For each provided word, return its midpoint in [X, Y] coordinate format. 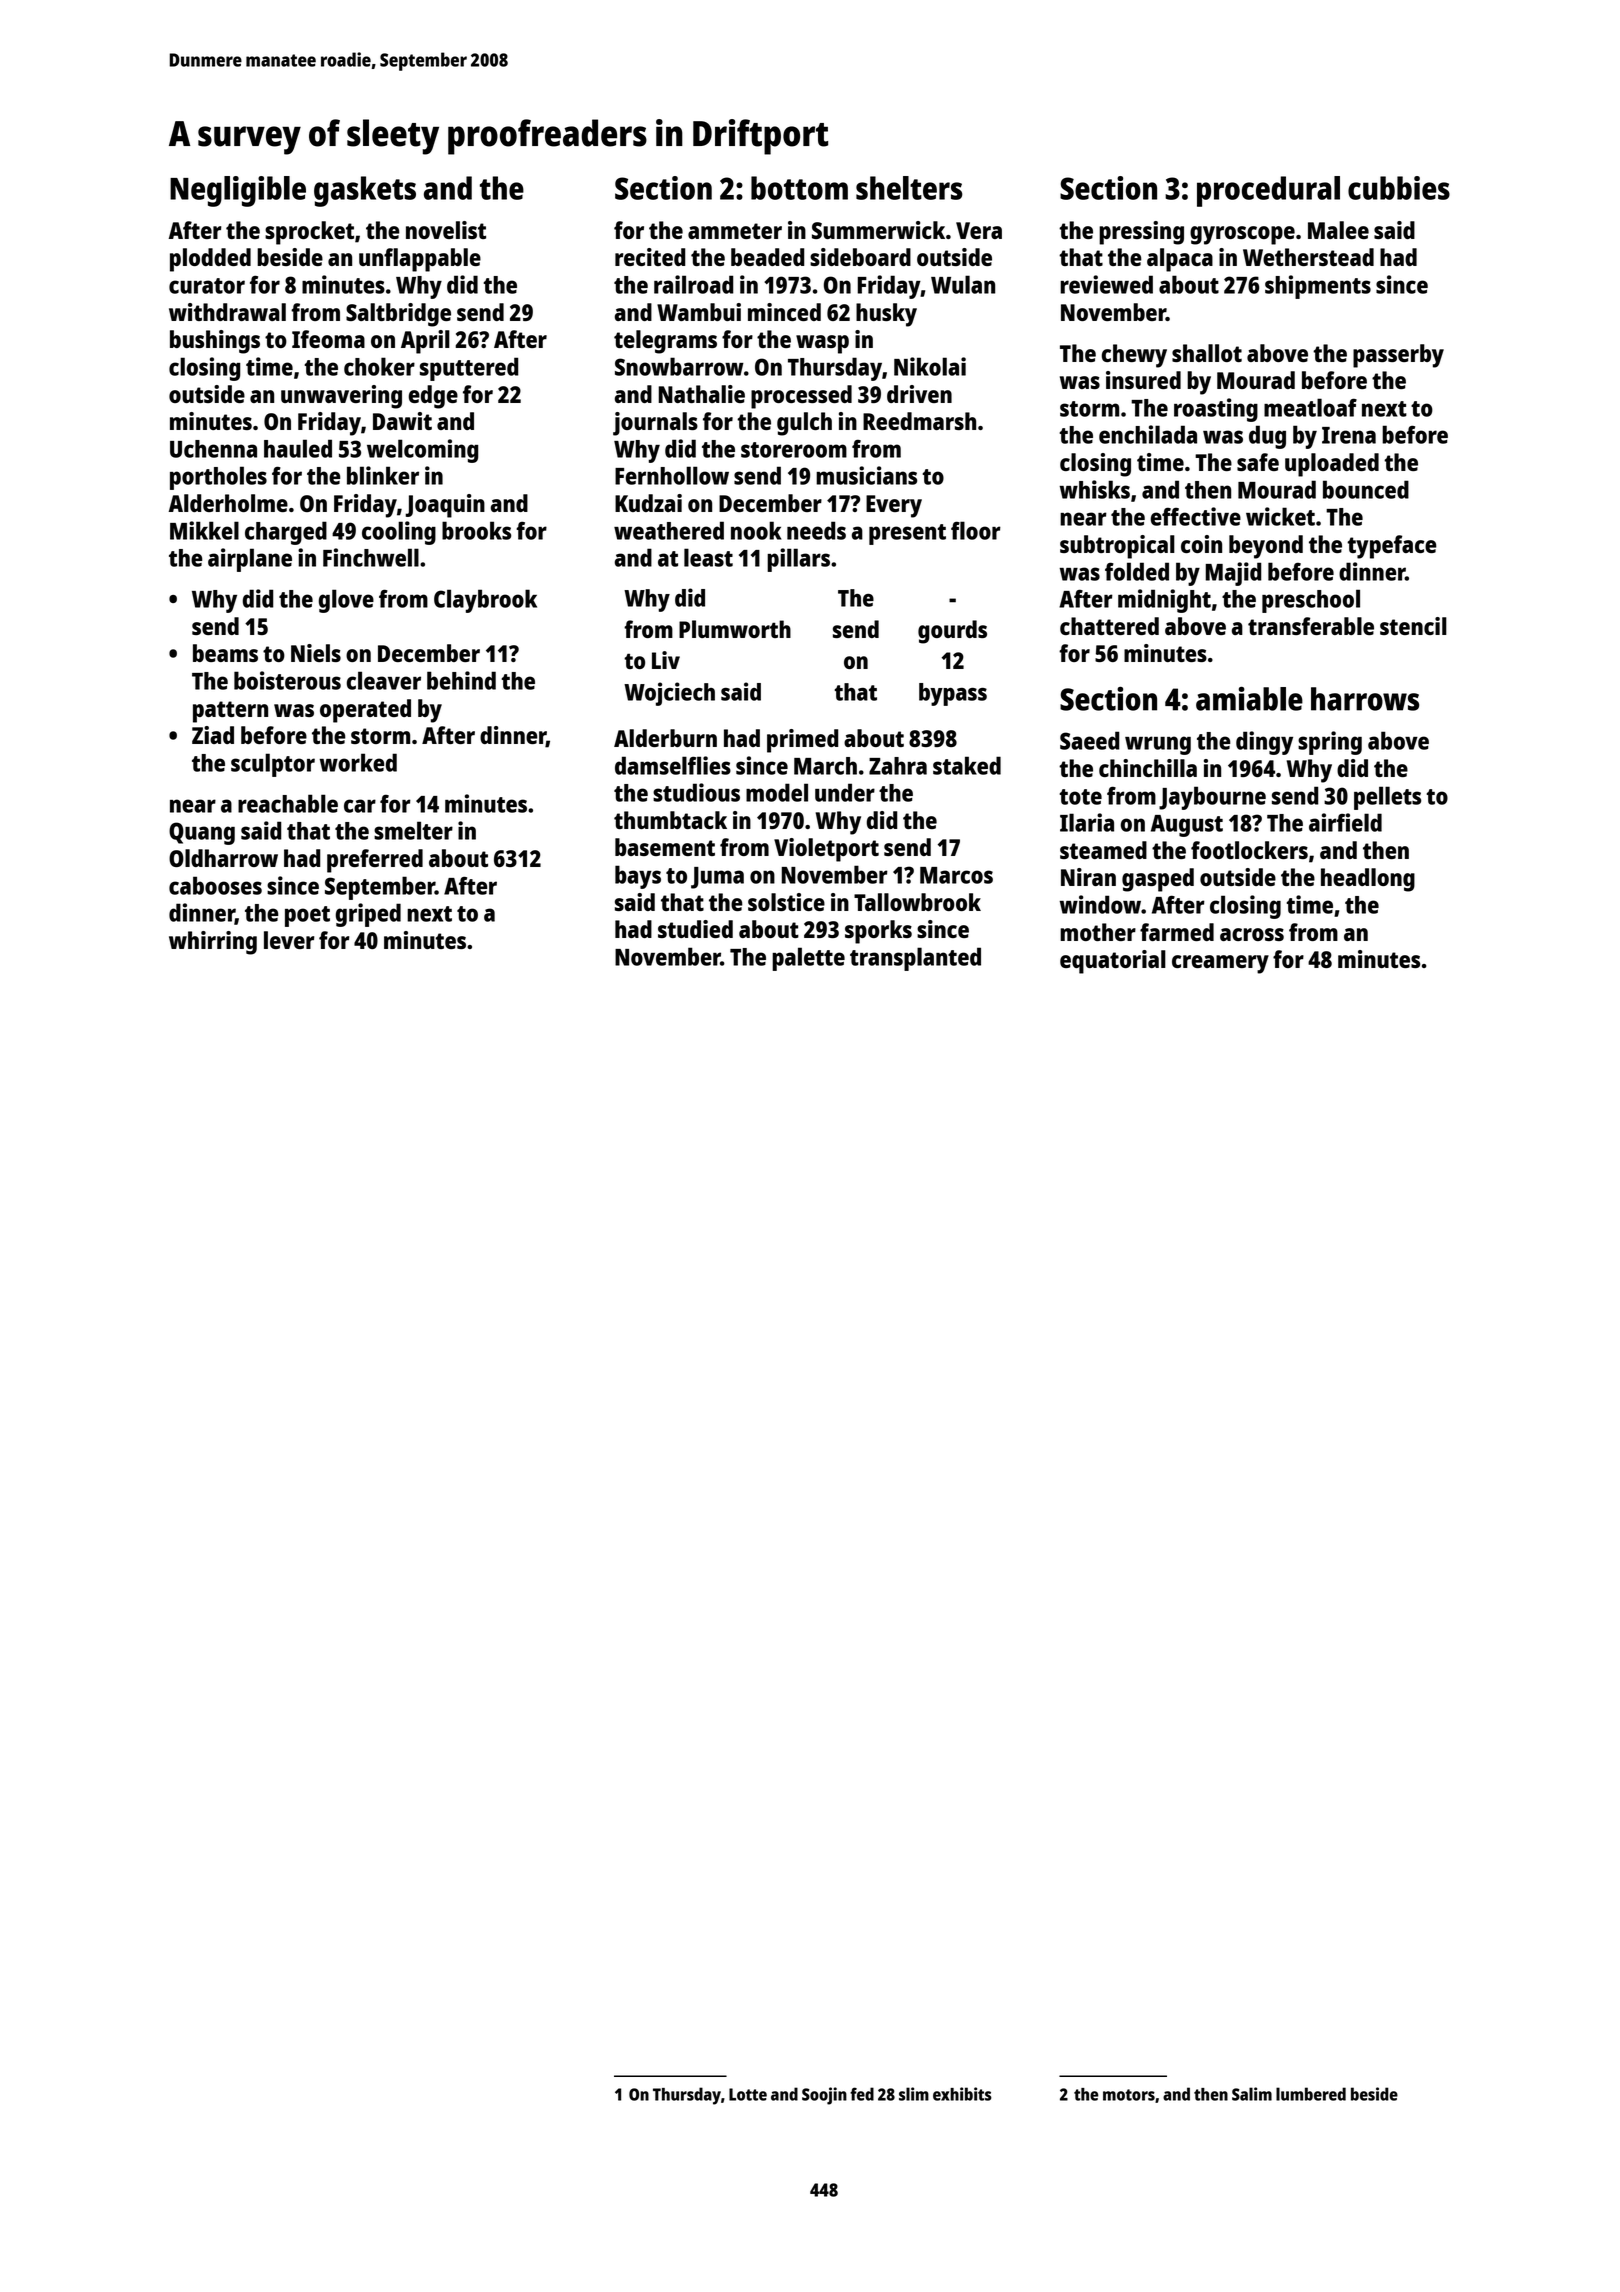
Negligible [238, 191]
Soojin [824, 2096]
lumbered [1311, 2094]
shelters [909, 188]
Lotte [748, 2094]
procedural [1268, 191]
